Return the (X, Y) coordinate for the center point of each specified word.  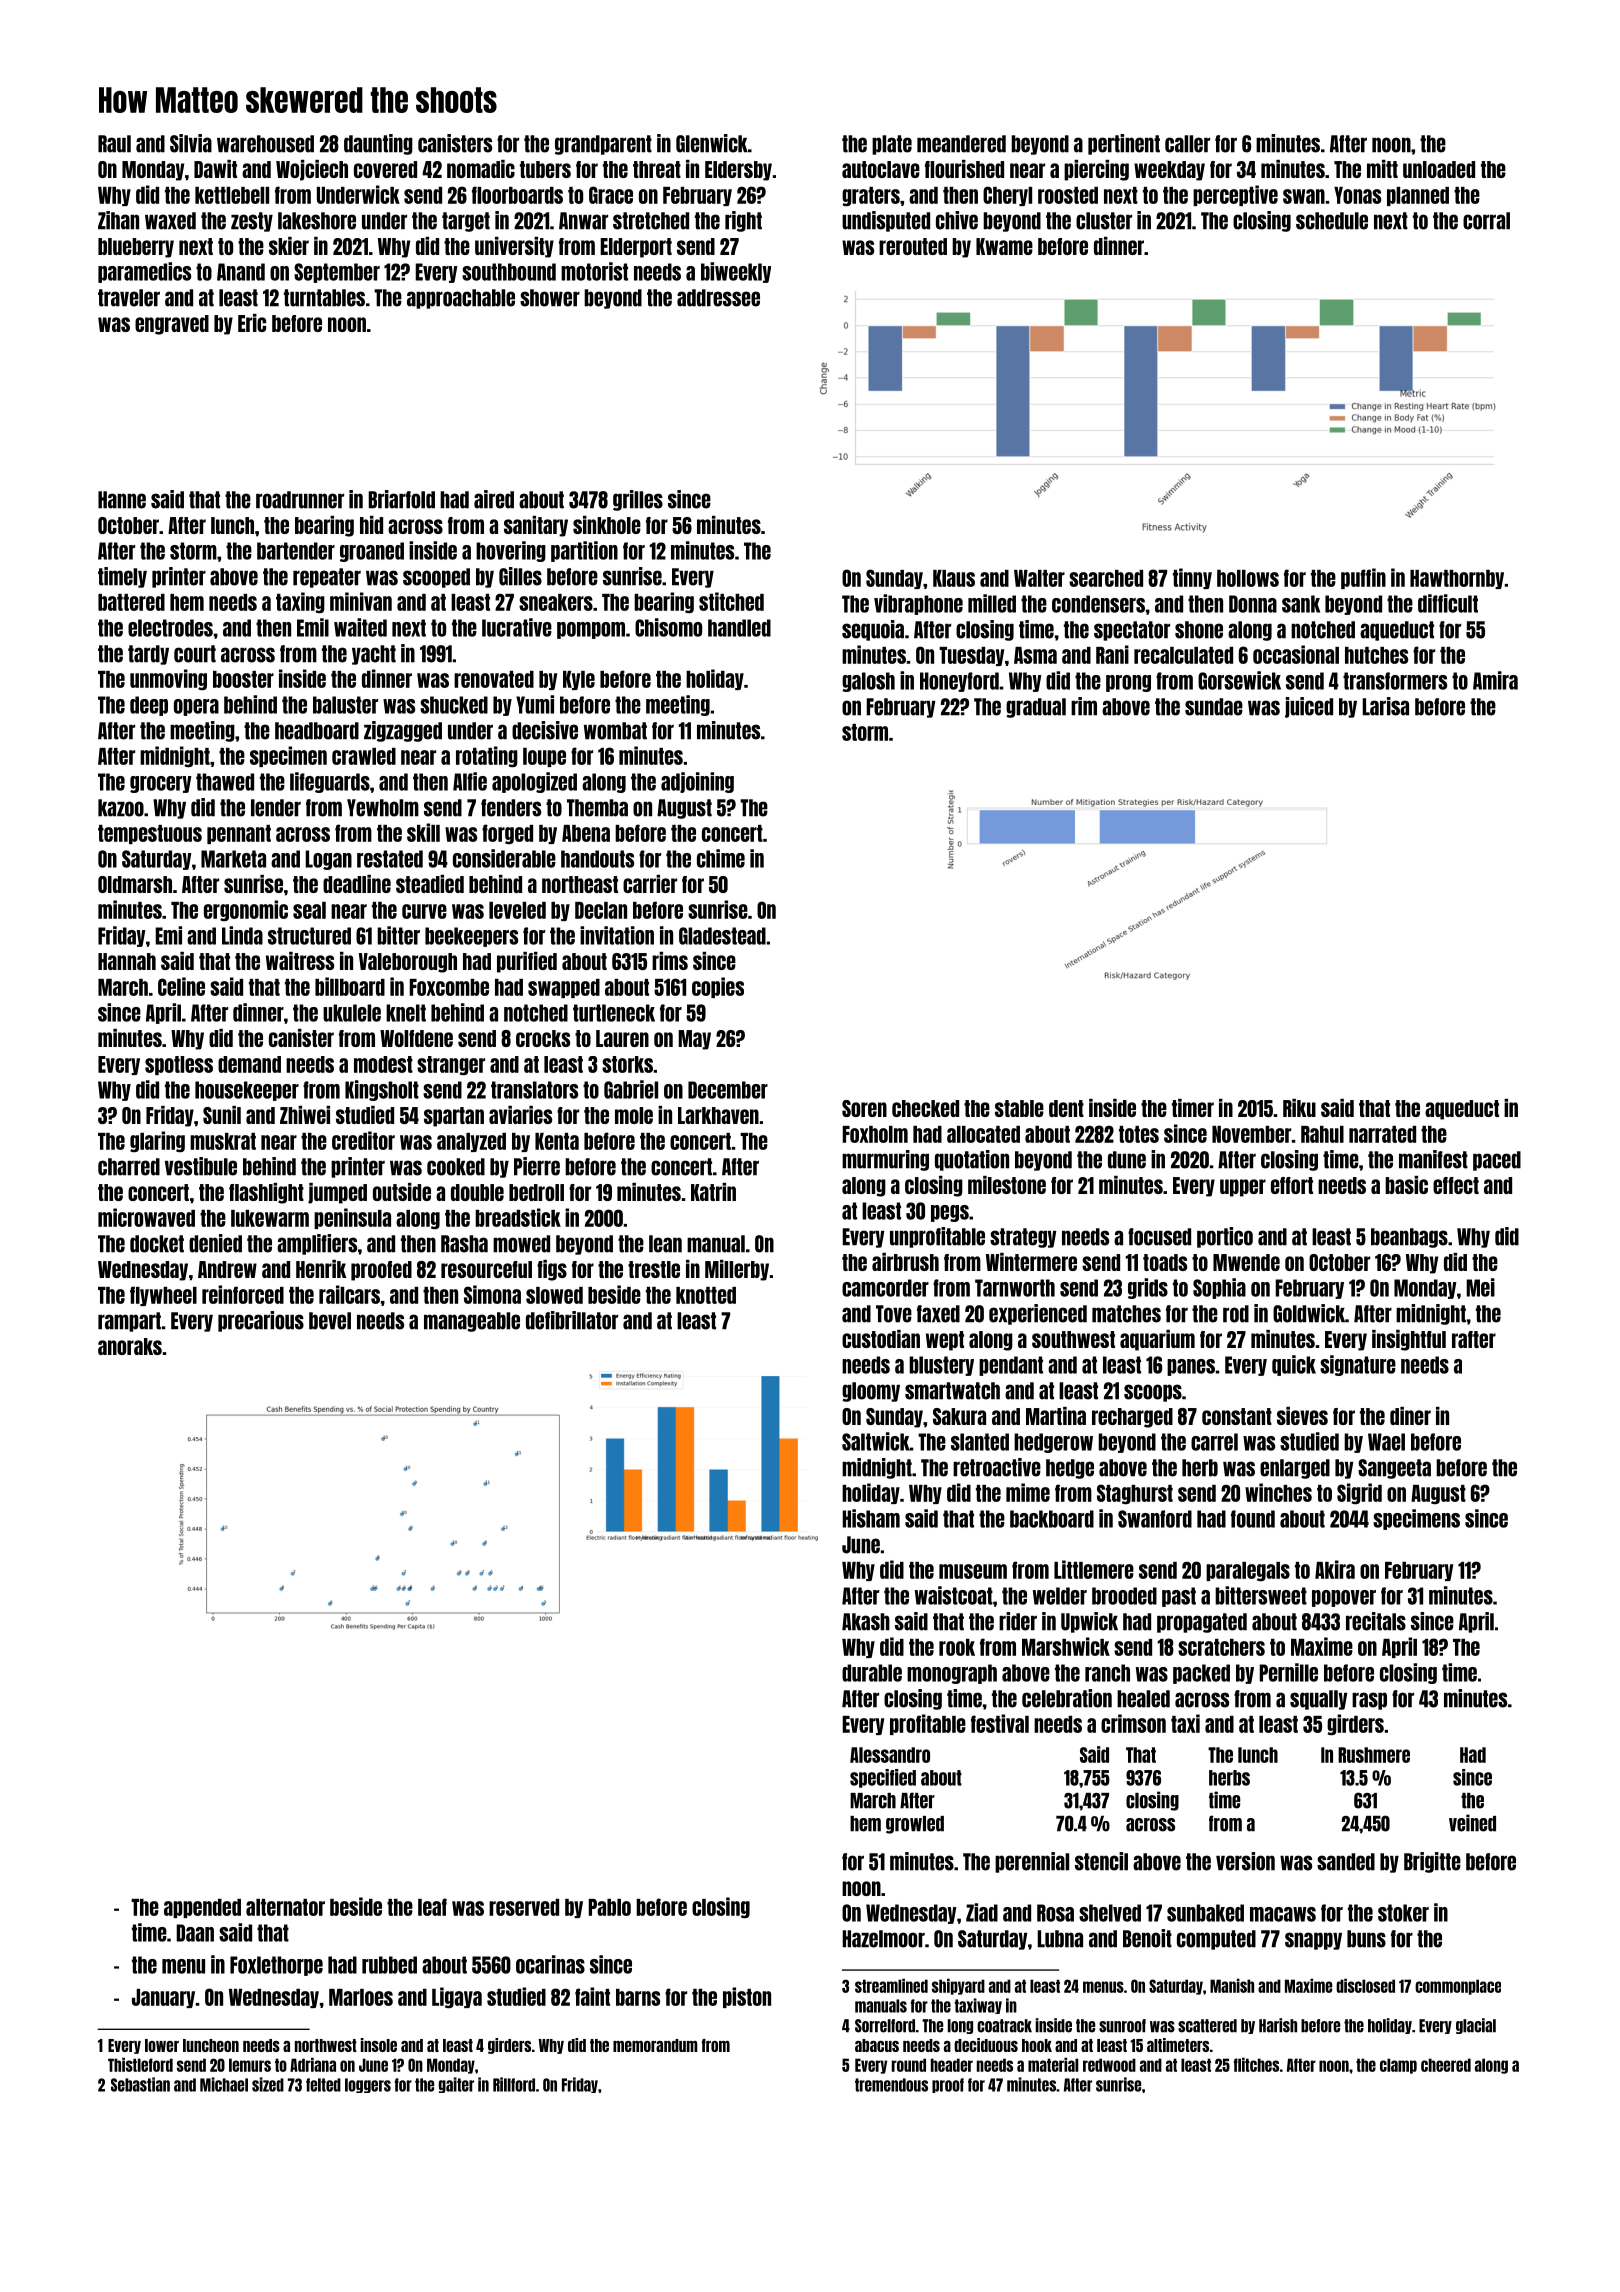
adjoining (697, 782)
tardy (148, 655)
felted (323, 2085)
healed (1143, 1699)
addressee (718, 298)
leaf (432, 1907)
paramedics (144, 272)
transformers (1395, 681)
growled (915, 1825)
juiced (1309, 707)
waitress (300, 961)
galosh (868, 682)
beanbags (1409, 1238)
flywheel (163, 1296)
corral (1486, 221)
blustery (941, 1366)
